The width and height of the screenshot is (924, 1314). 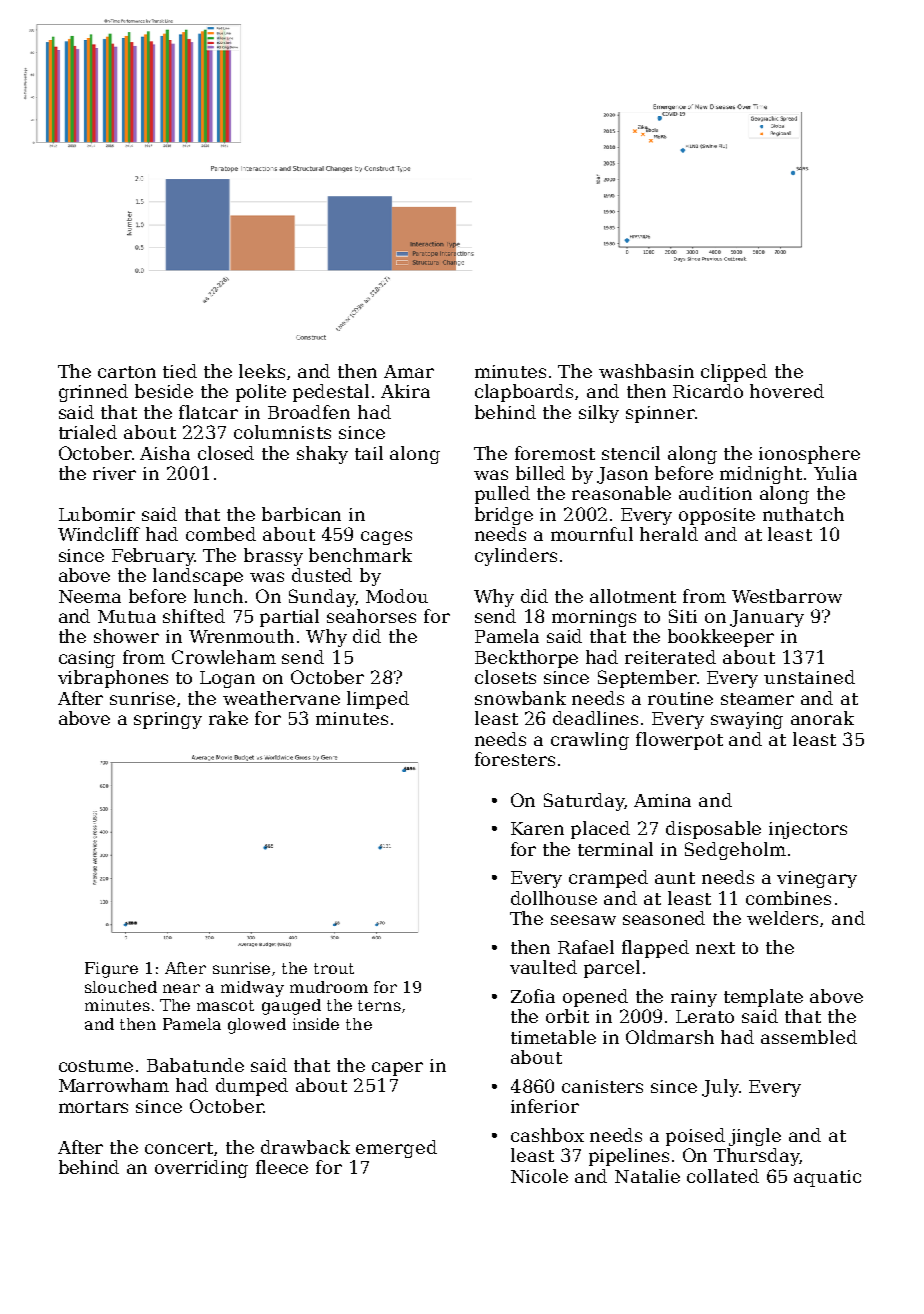 I want to click on Oldmarsh, so click(x=670, y=1037).
